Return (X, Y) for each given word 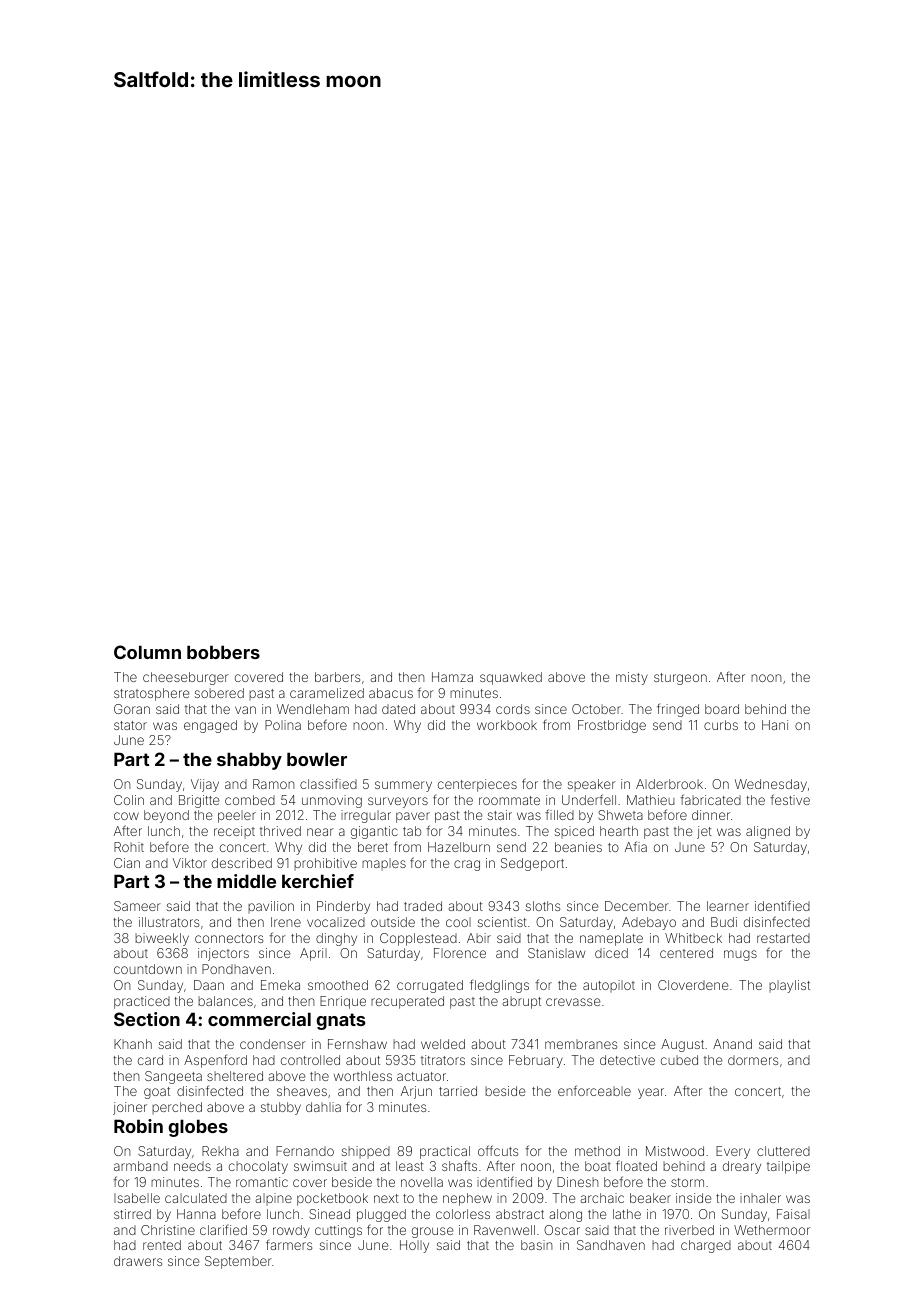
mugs (740, 955)
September (238, 1262)
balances (225, 1001)
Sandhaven (611, 1245)
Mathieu (651, 800)
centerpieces (477, 785)
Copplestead (418, 939)
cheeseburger (186, 678)
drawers (138, 1261)
